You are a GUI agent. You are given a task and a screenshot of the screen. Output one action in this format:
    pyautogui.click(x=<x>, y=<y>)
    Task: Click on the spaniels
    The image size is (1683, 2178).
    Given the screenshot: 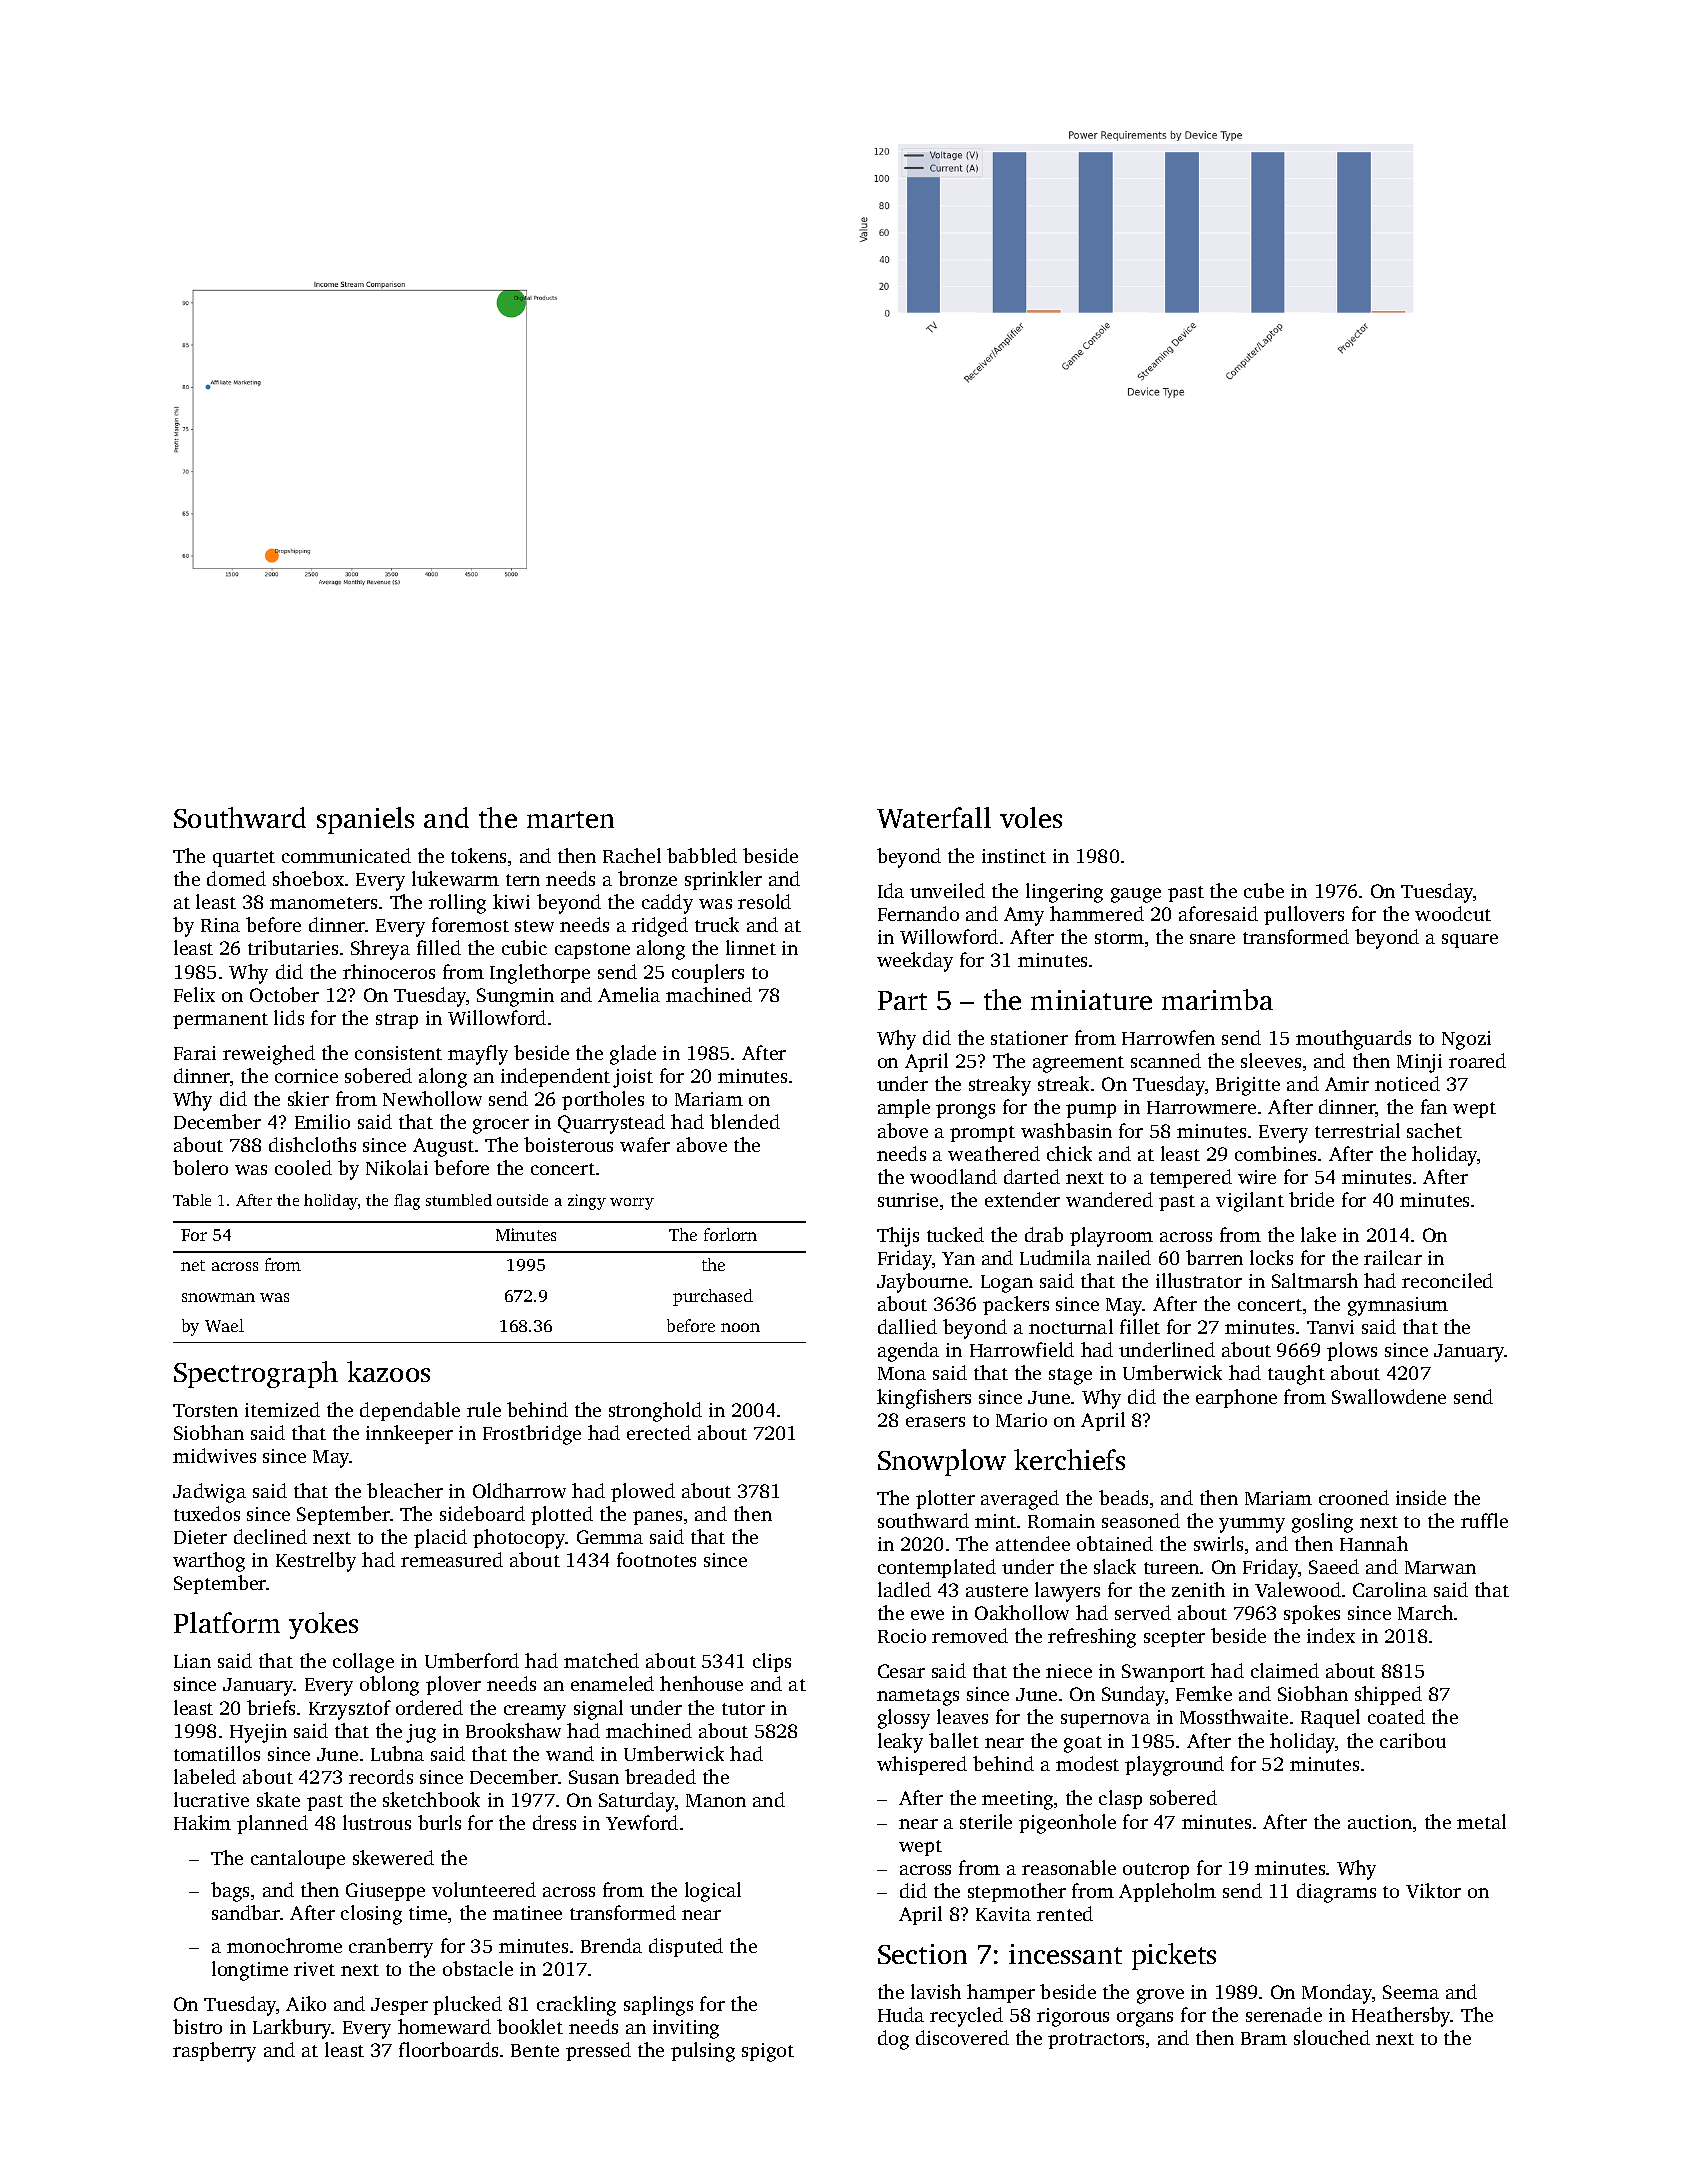 What is the action you would take?
    pyautogui.click(x=365, y=820)
